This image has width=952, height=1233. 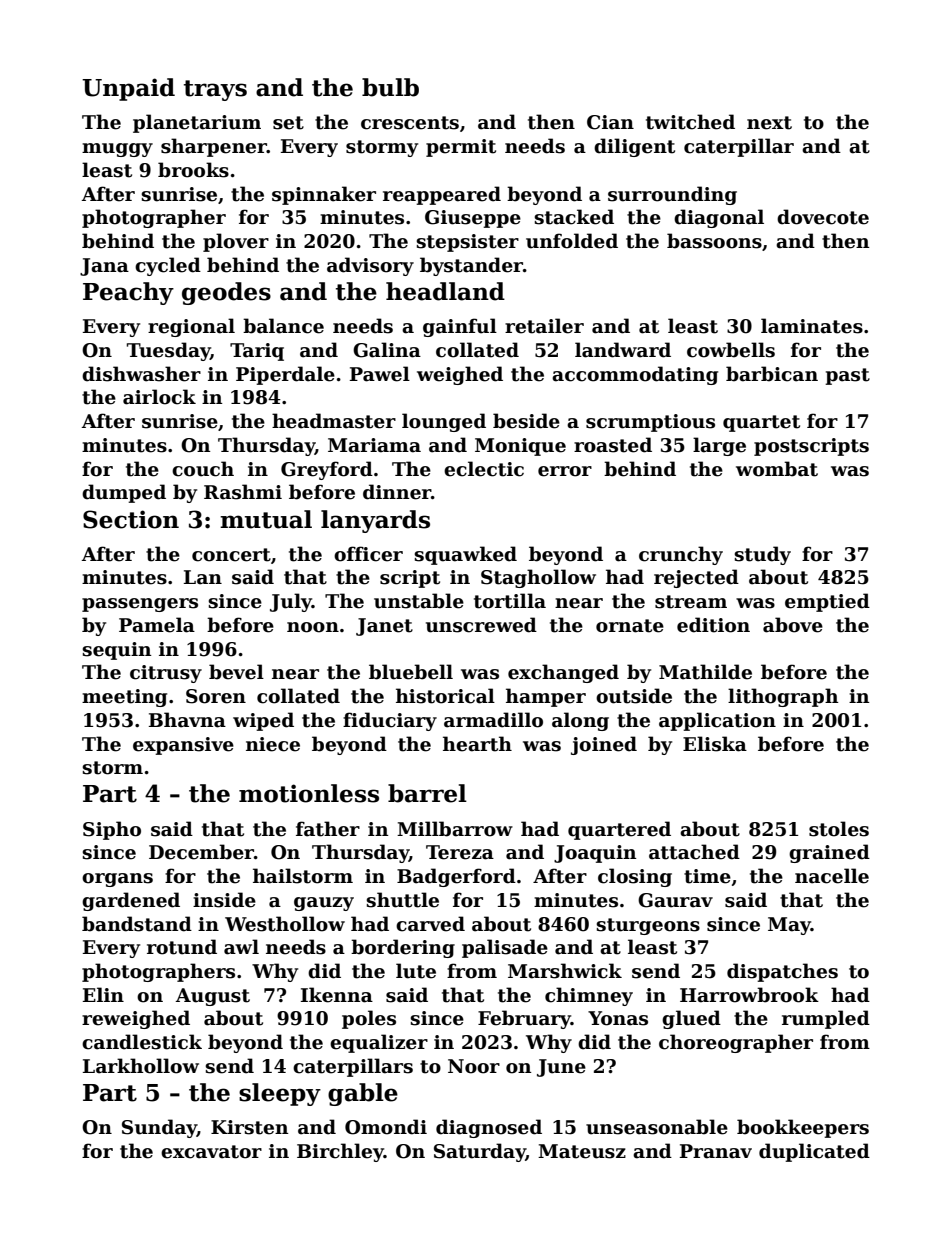 I want to click on rumpled, so click(x=826, y=1019).
